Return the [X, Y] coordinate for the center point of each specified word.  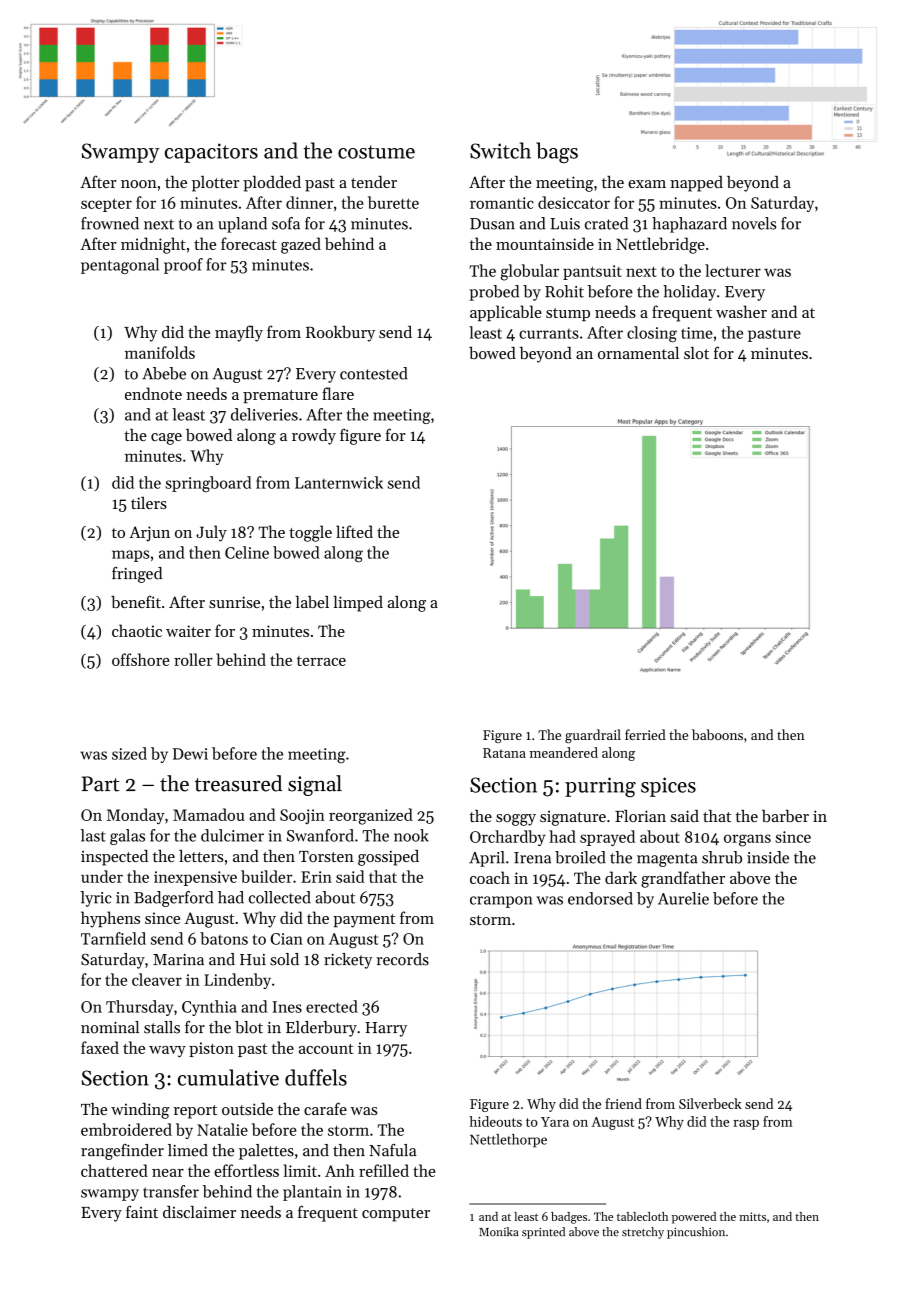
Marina [178, 960]
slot [696, 353]
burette [393, 202]
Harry [386, 1029]
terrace [321, 661]
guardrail [593, 736]
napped [696, 184]
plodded [272, 184]
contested [374, 373]
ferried [645, 734]
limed [188, 1150]
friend [623, 1103]
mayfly [239, 333]
